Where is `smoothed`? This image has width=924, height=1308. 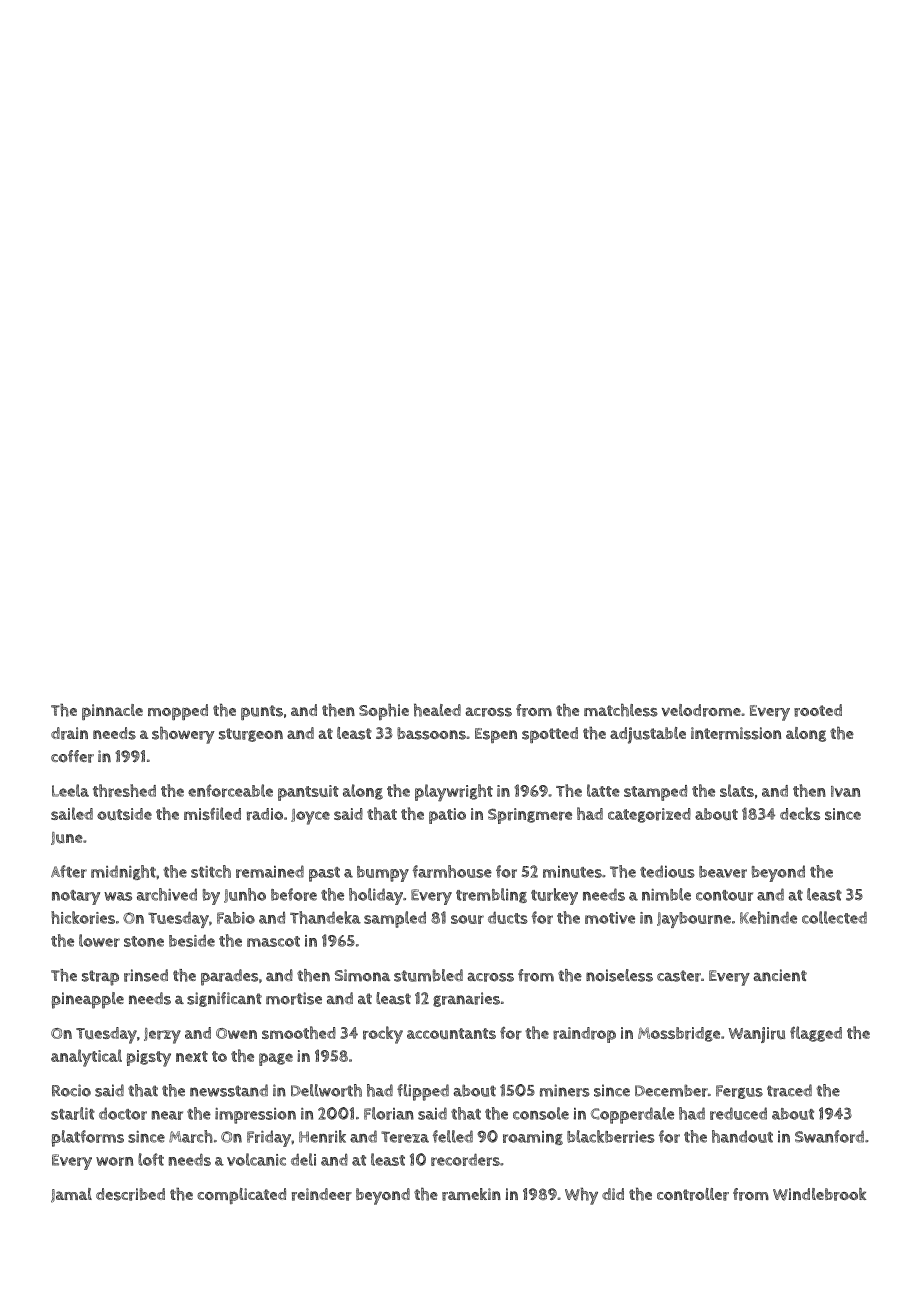 smoothed is located at coordinates (299, 1032).
